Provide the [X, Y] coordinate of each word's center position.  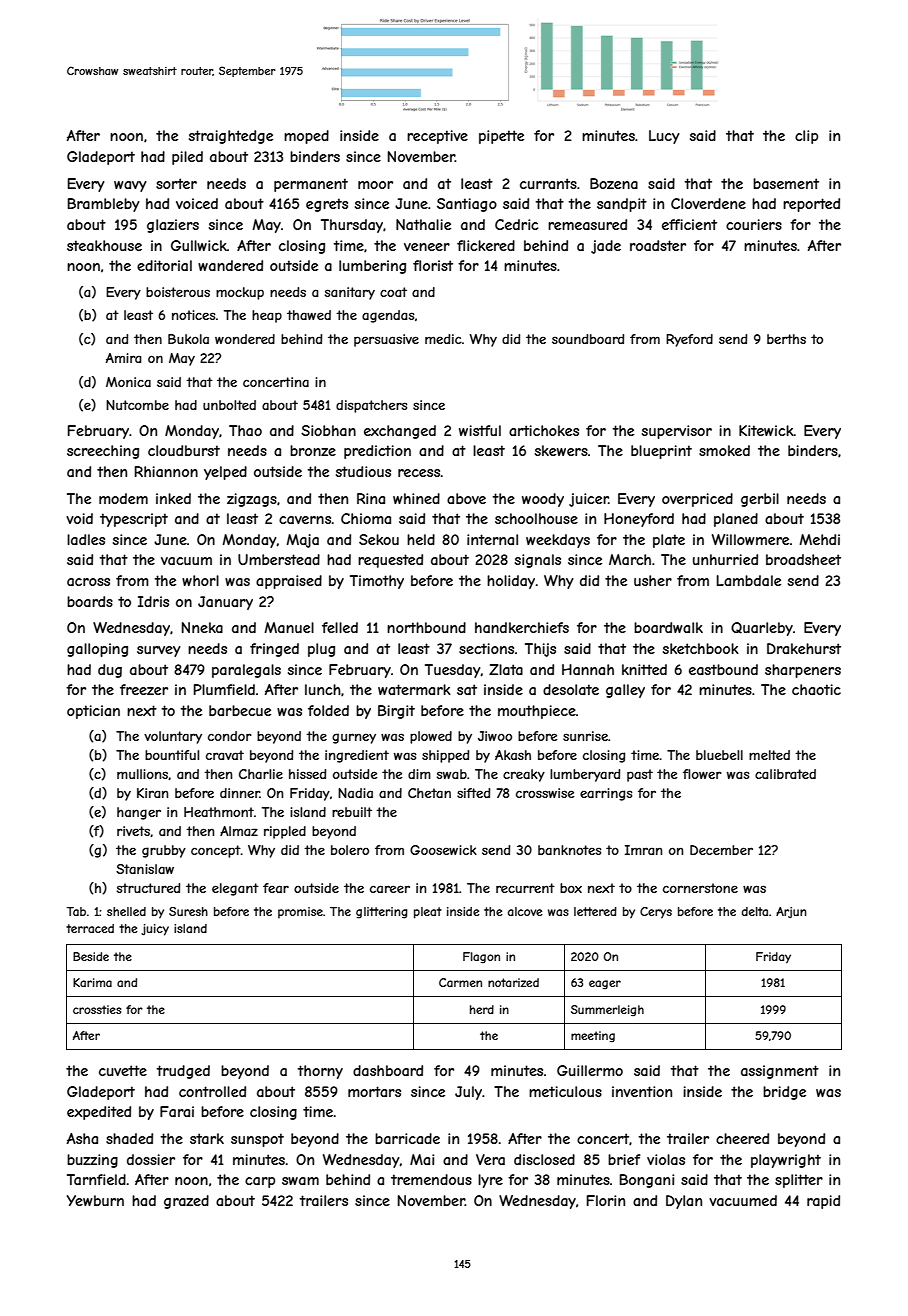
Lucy [664, 137]
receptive [437, 137]
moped [306, 137]
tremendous [431, 1179]
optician [93, 712]
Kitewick [766, 430]
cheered [742, 1138]
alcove [525, 911]
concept [216, 851]
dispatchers [371, 406]
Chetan [429, 793]
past [640, 775]
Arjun [791, 912]
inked [173, 498]
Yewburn [95, 1200]
